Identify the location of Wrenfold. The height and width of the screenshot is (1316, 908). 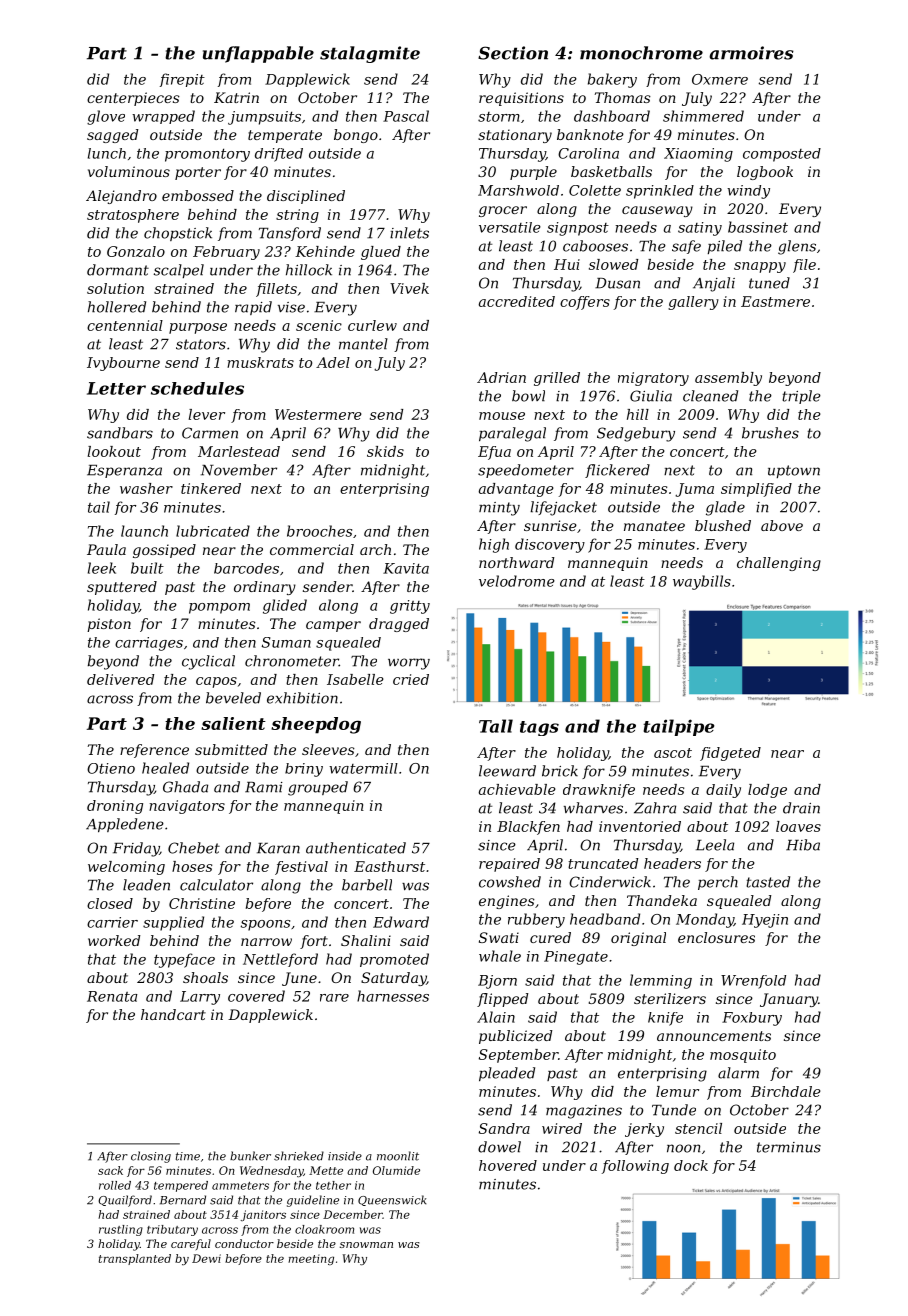
(753, 982).
